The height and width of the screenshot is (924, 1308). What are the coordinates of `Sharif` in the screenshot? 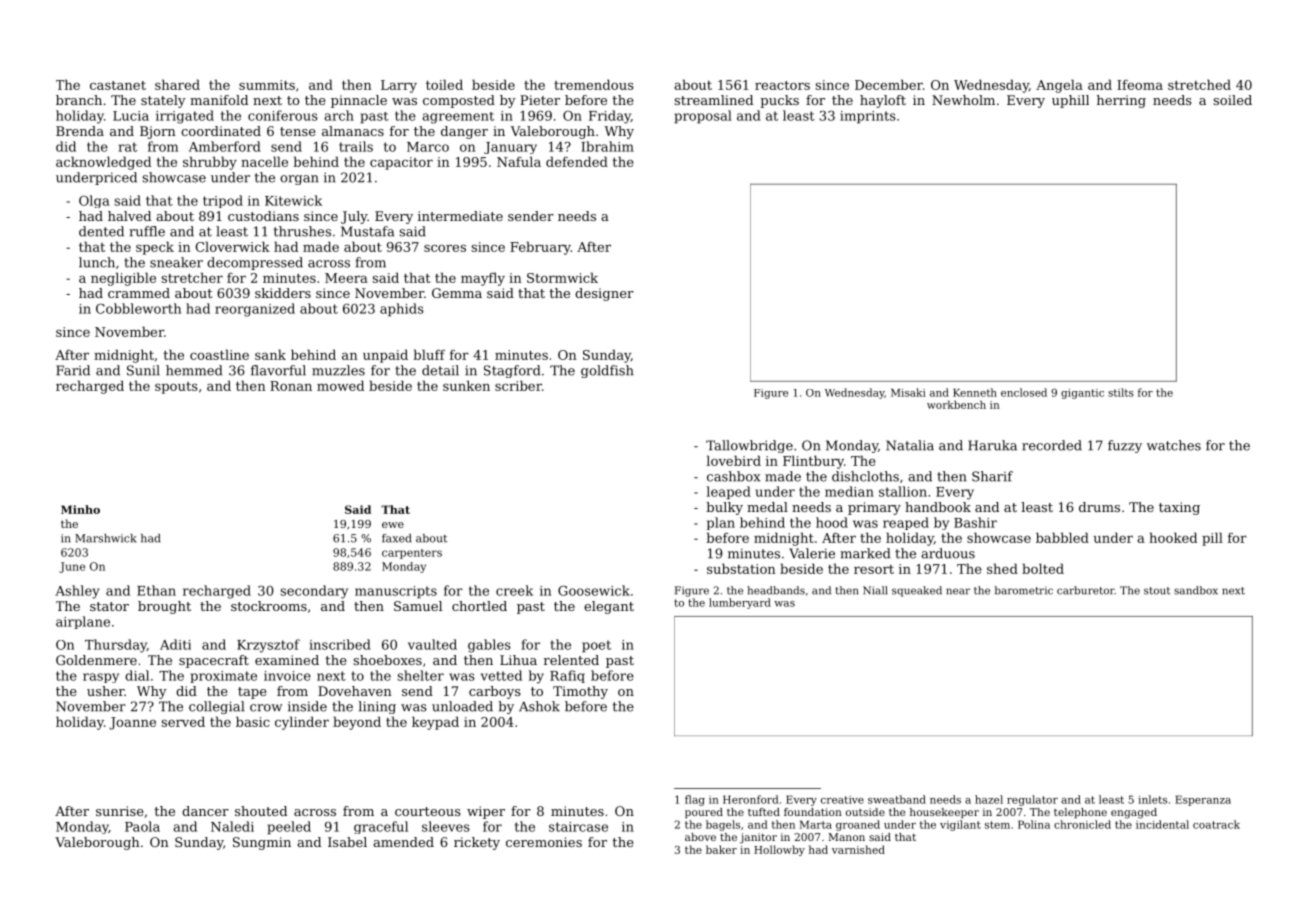 It's located at (992, 476).
